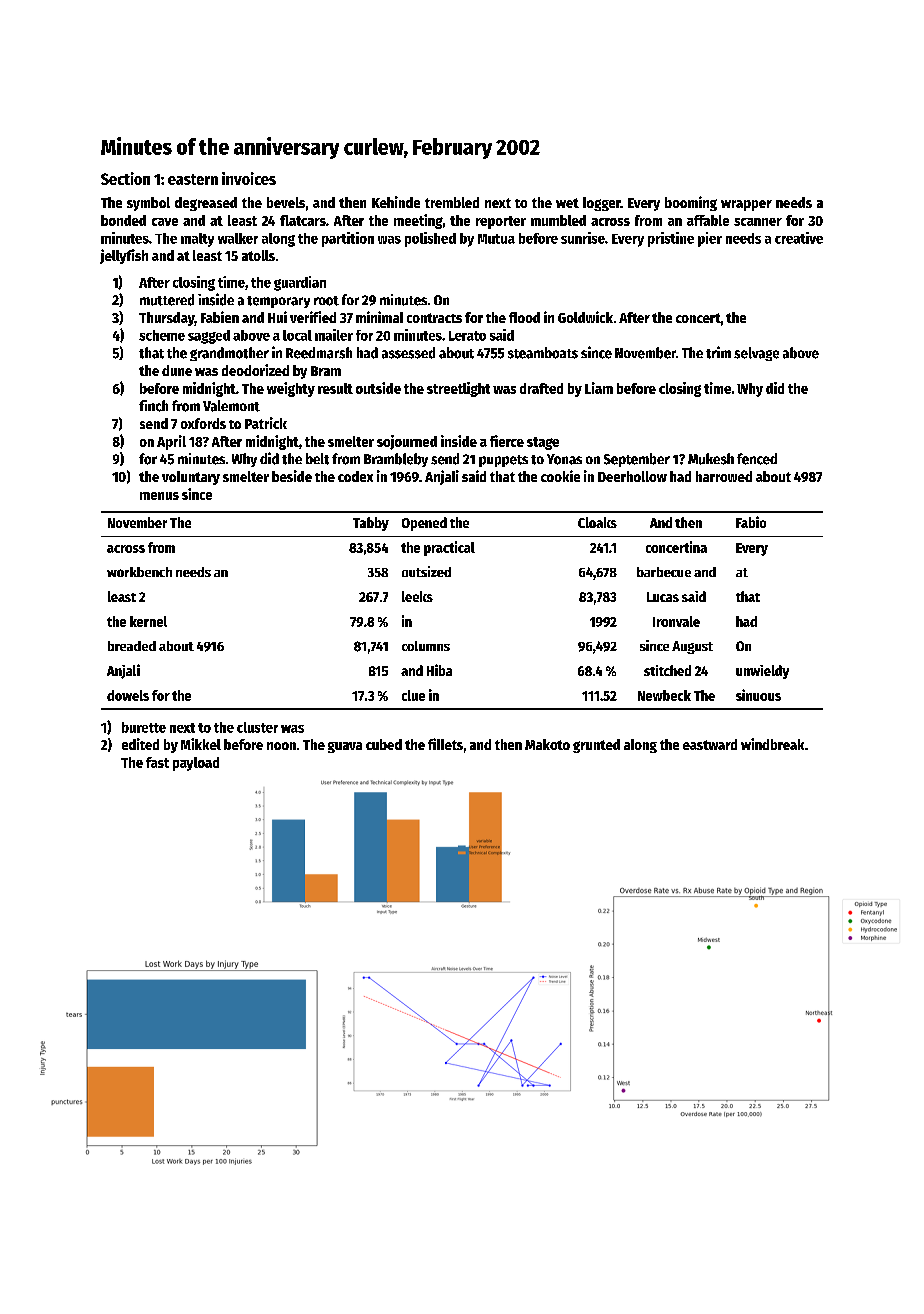 The image size is (924, 1314). What do you see at coordinates (319, 353) in the document?
I see `Reedmarsh` at bounding box center [319, 353].
